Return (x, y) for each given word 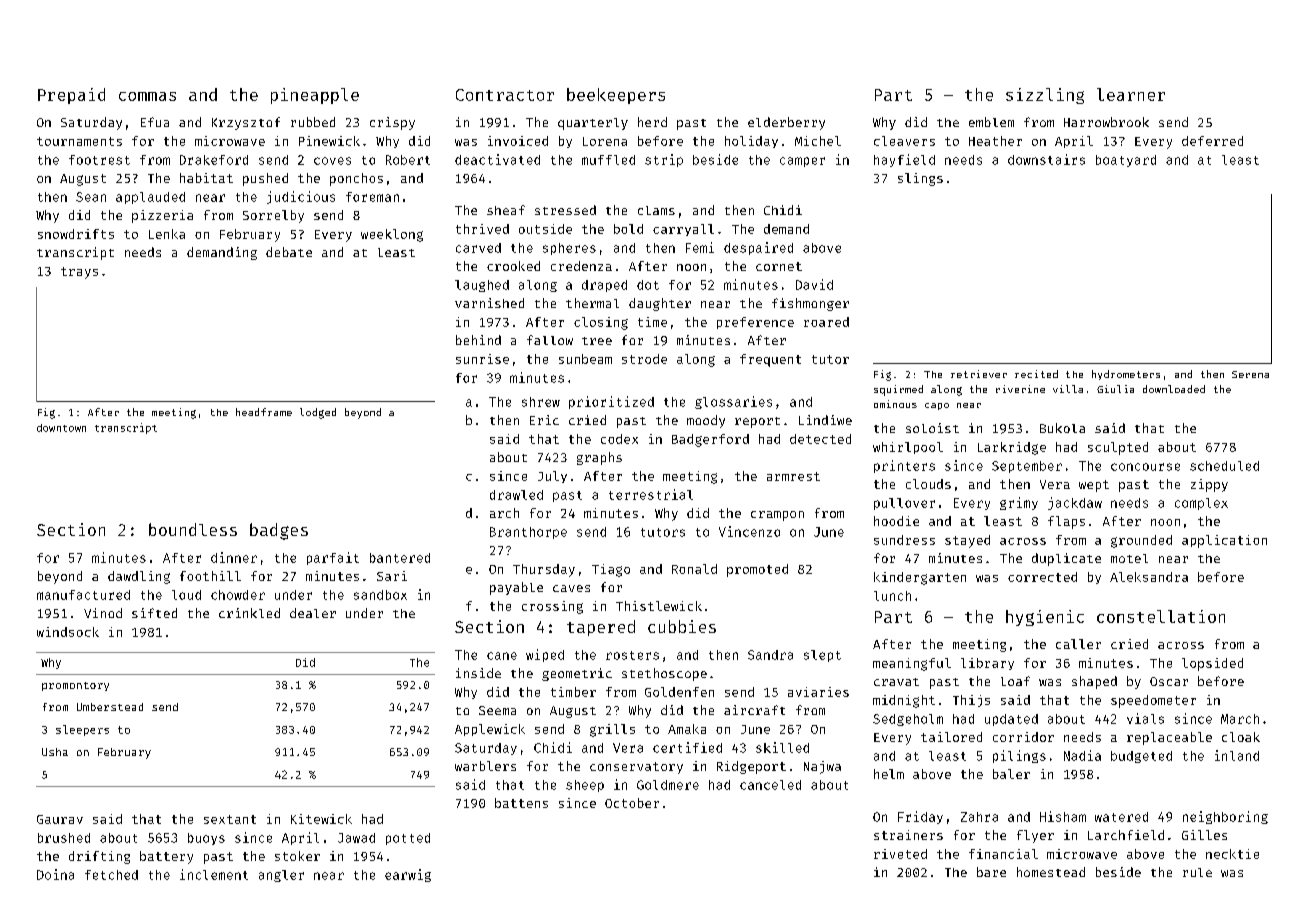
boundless (193, 529)
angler (281, 876)
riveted (900, 854)
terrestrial (651, 494)
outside (545, 229)
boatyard (1126, 161)
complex (1201, 504)
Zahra (979, 817)
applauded (150, 198)
